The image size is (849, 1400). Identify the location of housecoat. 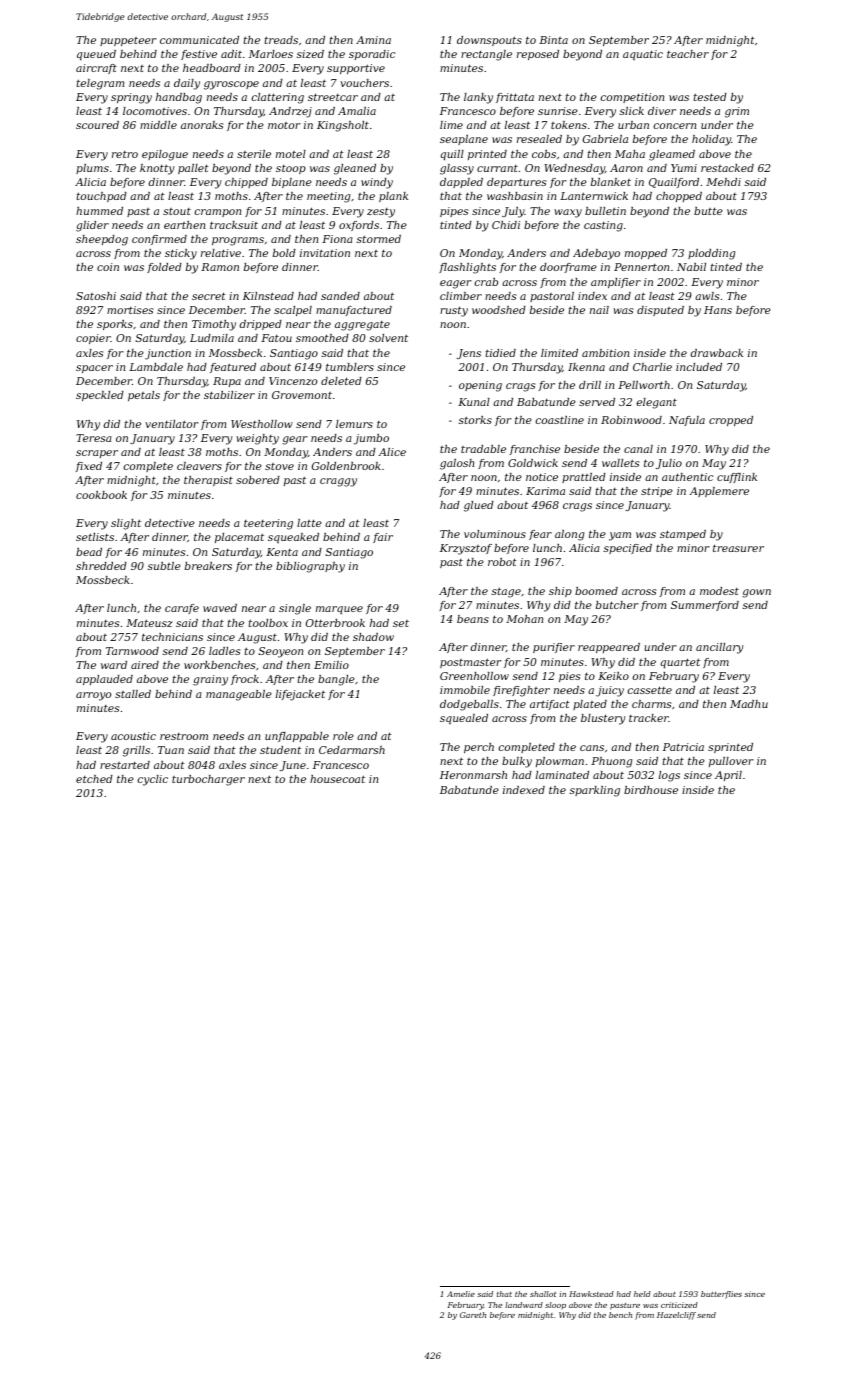
(337, 779).
